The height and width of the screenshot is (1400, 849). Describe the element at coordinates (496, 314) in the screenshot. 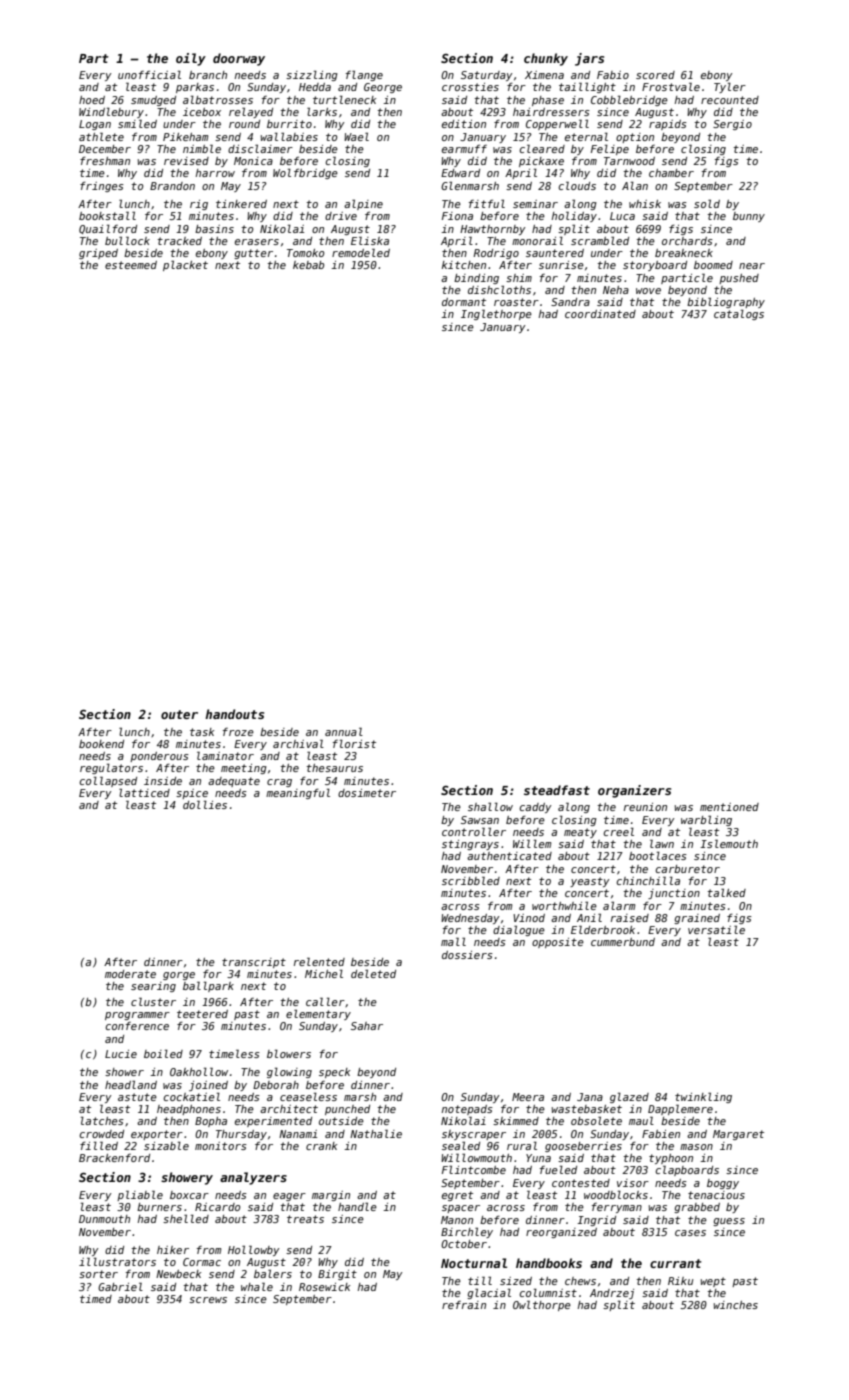

I see `Inglethorpe` at that location.
